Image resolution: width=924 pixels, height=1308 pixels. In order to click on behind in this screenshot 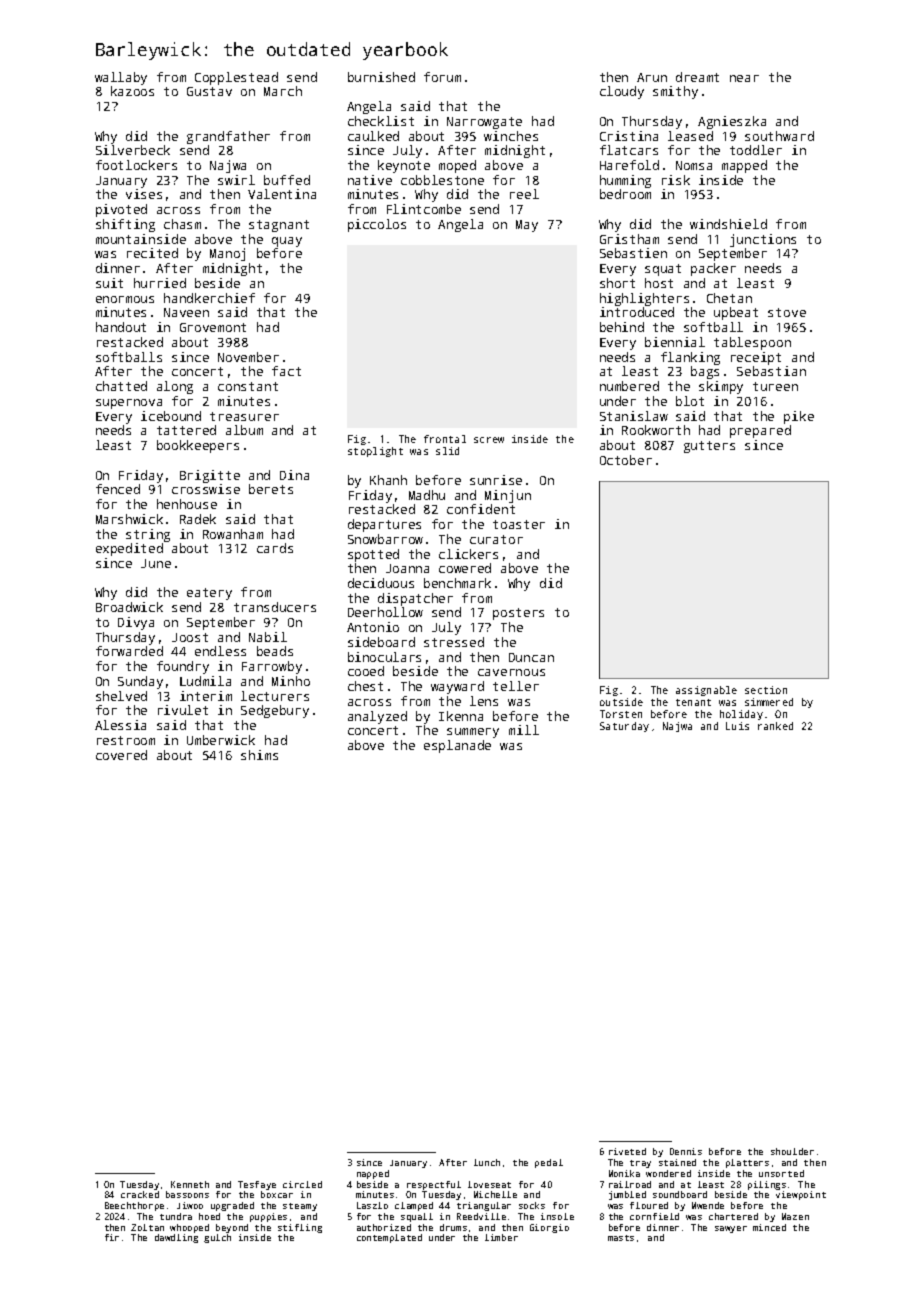, I will do `click(622, 327)`.
